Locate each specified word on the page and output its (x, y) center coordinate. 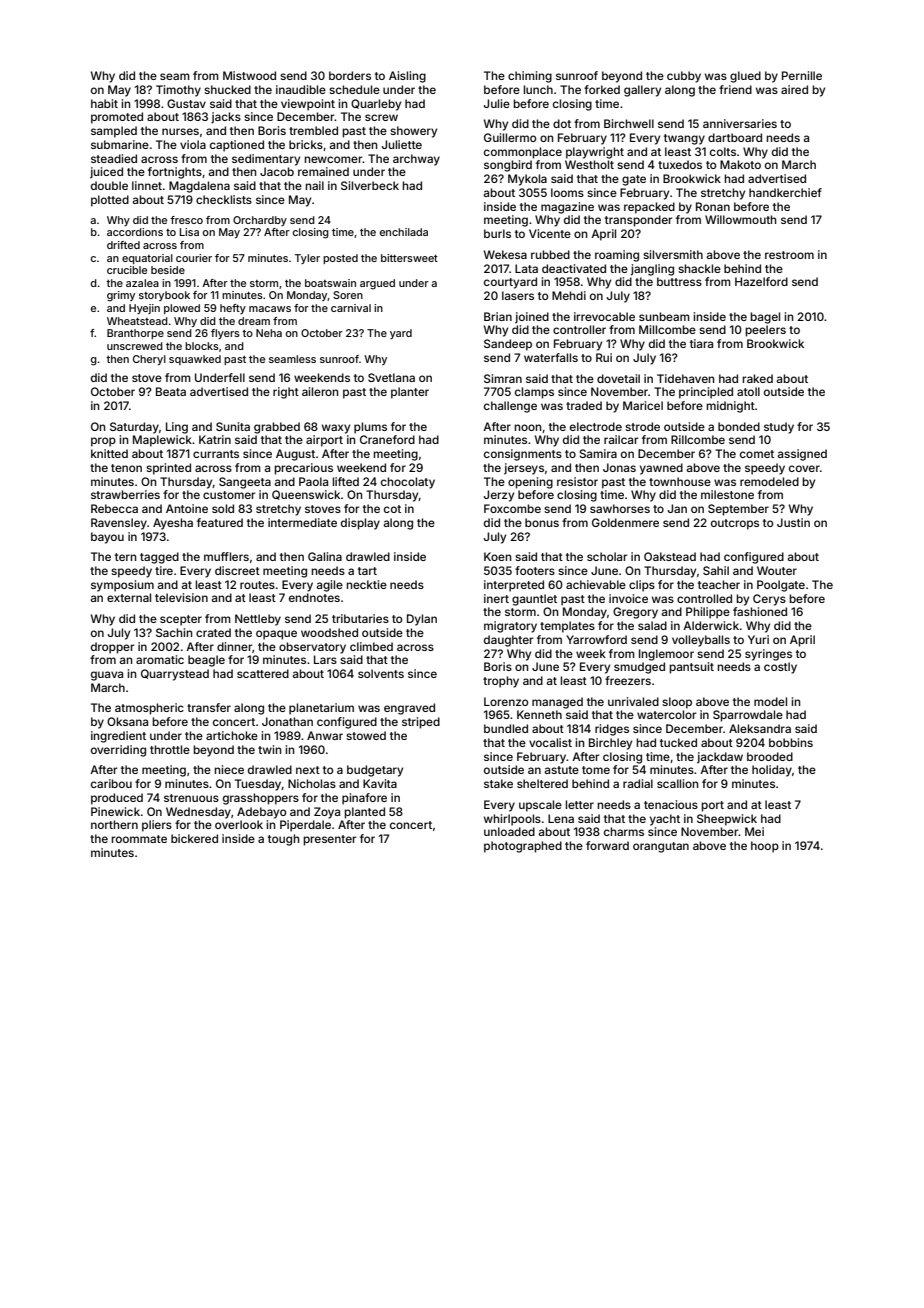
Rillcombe (698, 439)
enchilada (404, 232)
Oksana (127, 721)
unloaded (509, 831)
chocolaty (408, 483)
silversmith (673, 254)
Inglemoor (666, 655)
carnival (351, 308)
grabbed (277, 428)
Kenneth (539, 714)
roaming (617, 256)
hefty (233, 309)
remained (323, 171)
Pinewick (115, 811)
